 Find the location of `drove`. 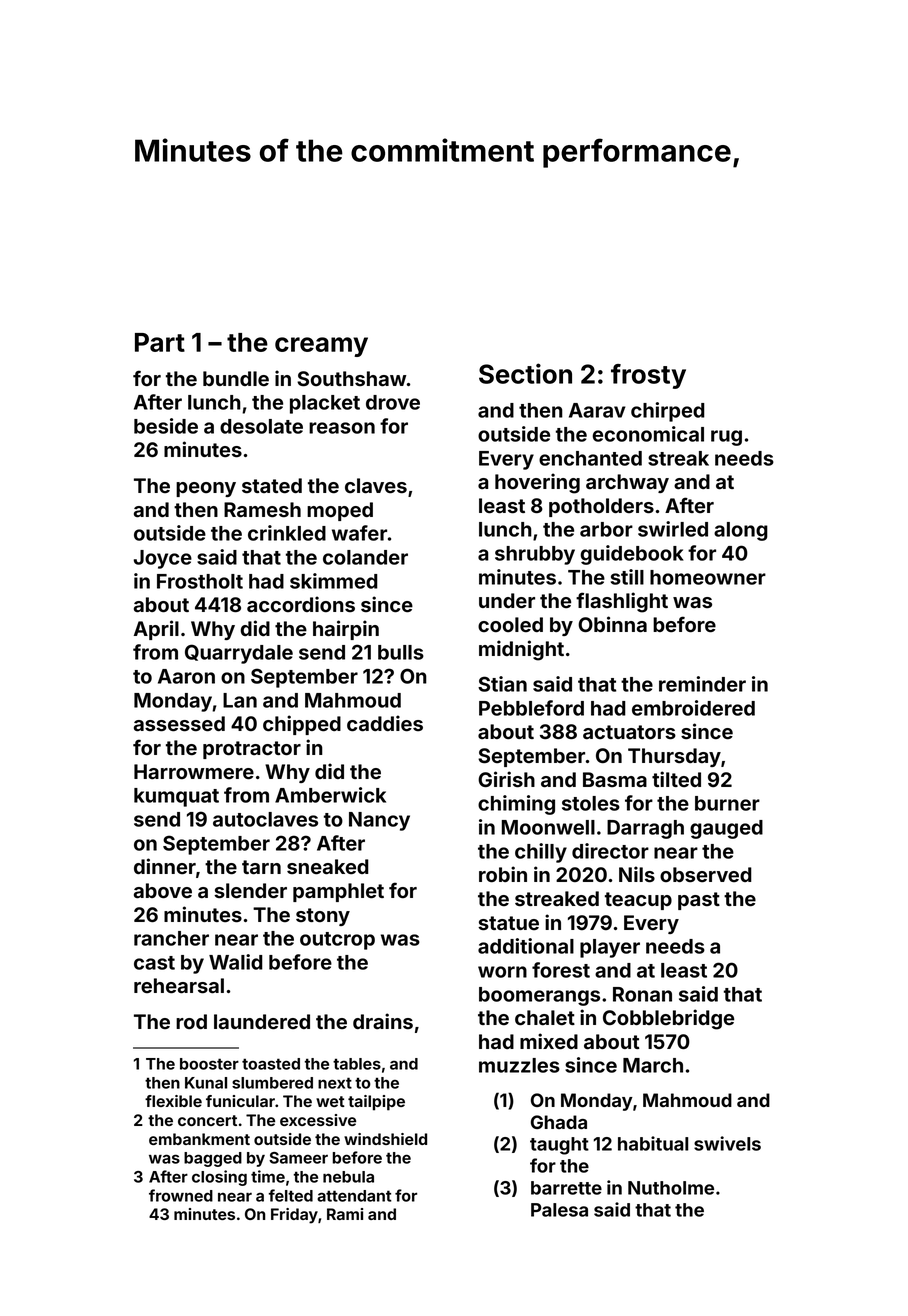

drove is located at coordinates (393, 402).
